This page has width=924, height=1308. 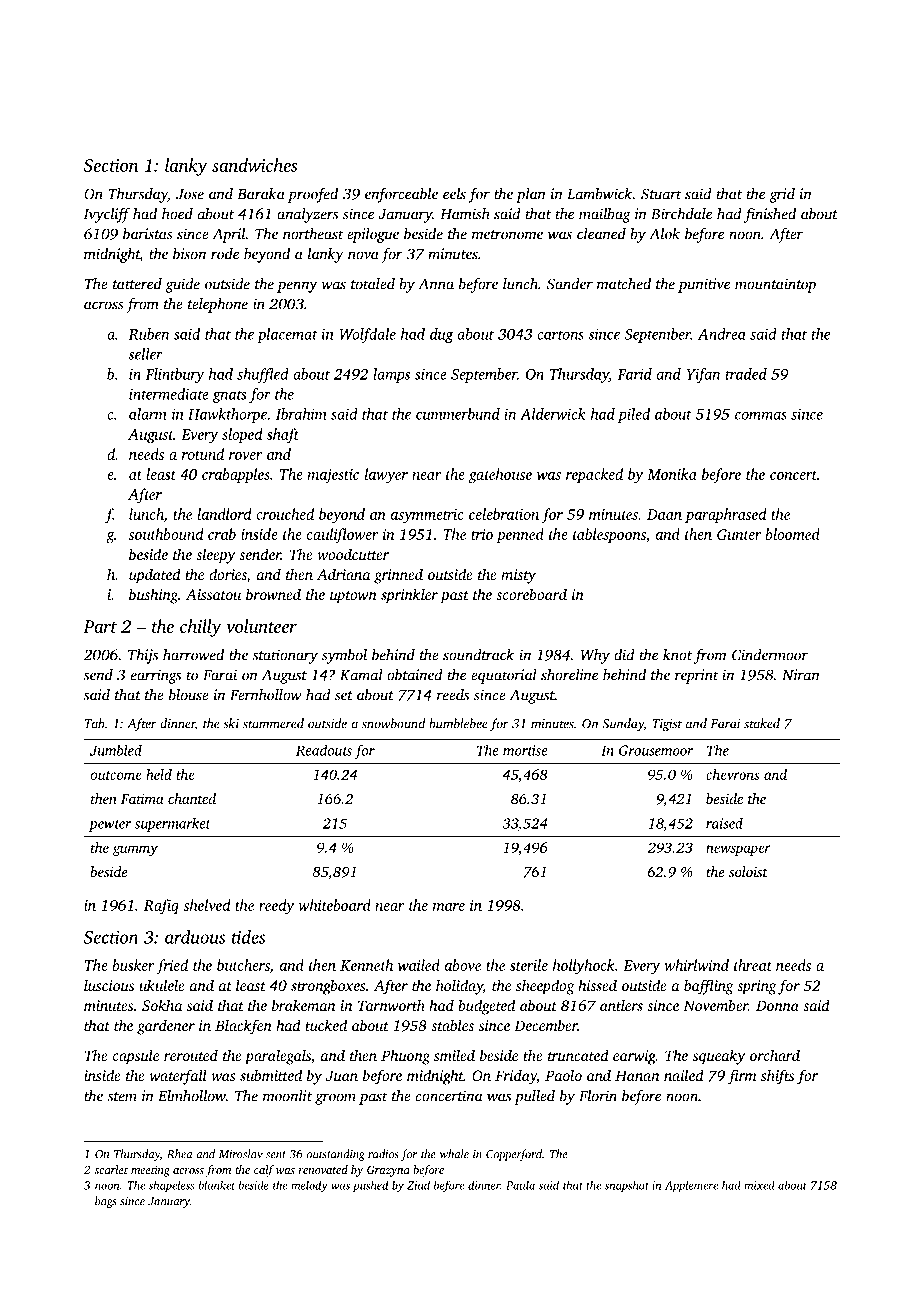 What do you see at coordinates (227, 415) in the page?
I see `Hawkthorpe` at bounding box center [227, 415].
